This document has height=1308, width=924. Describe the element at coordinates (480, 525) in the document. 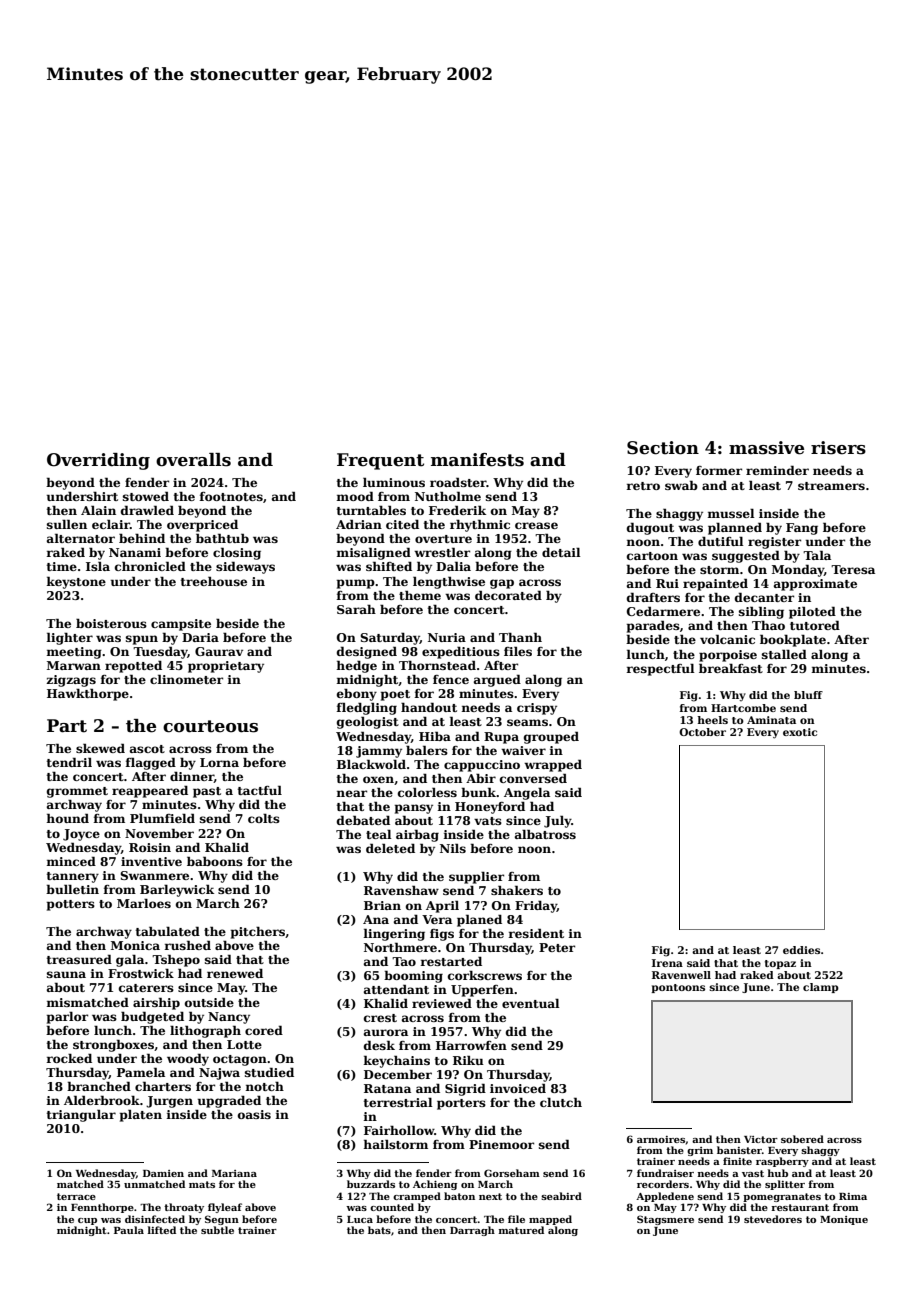

I see `rhythmic` at that location.
